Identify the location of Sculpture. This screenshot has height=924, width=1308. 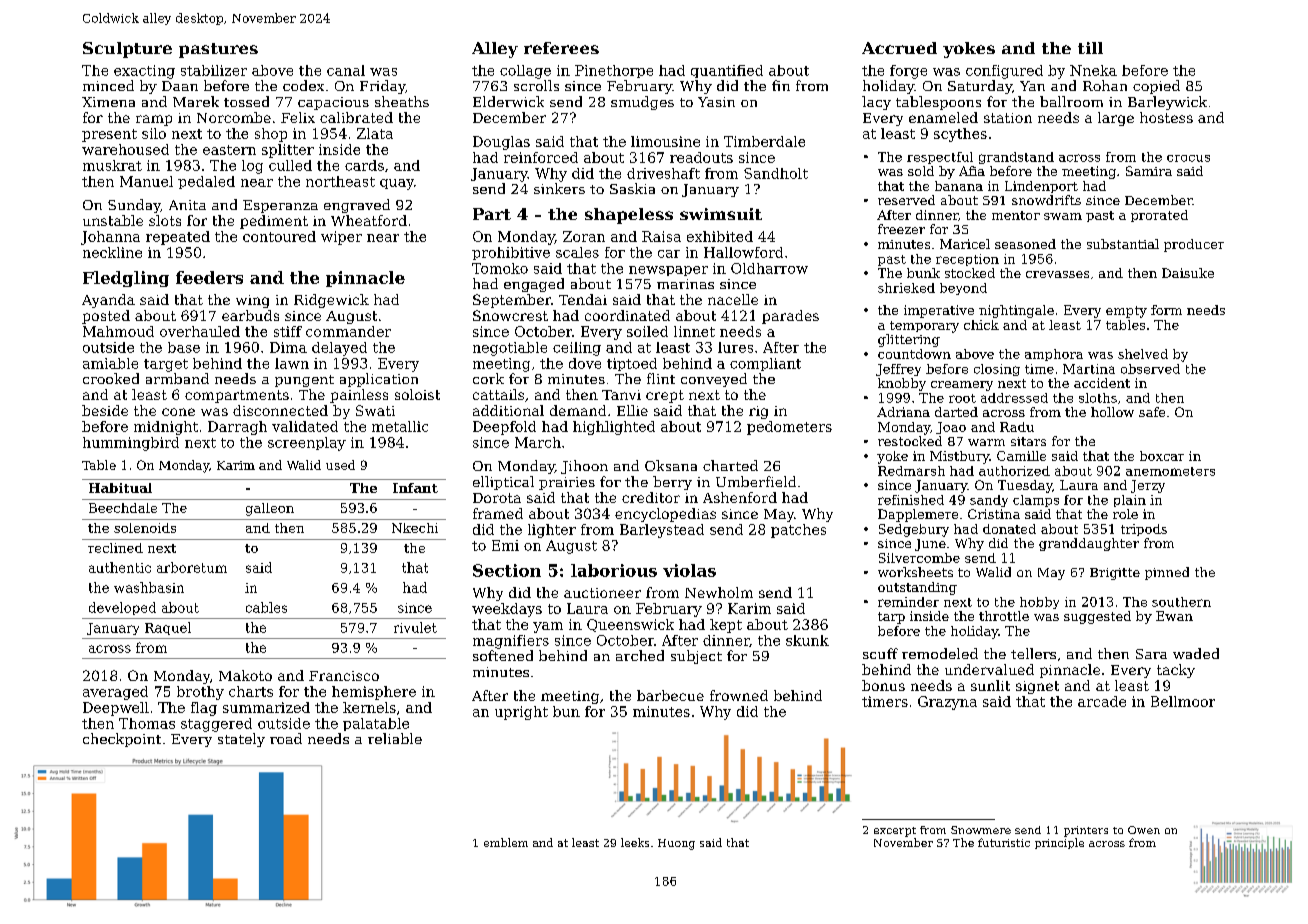
(127, 50).
